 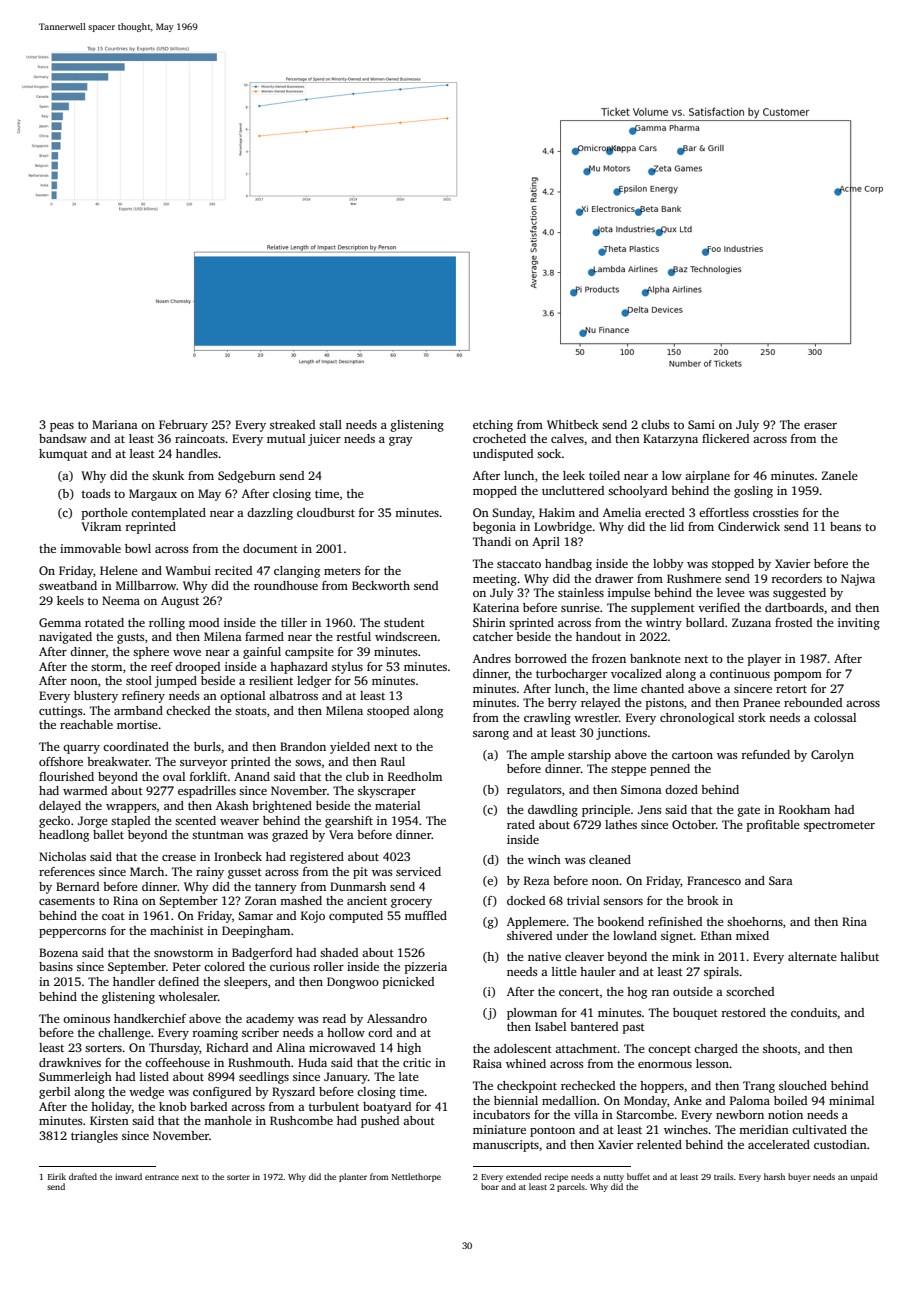 I want to click on inviting, so click(x=859, y=624).
